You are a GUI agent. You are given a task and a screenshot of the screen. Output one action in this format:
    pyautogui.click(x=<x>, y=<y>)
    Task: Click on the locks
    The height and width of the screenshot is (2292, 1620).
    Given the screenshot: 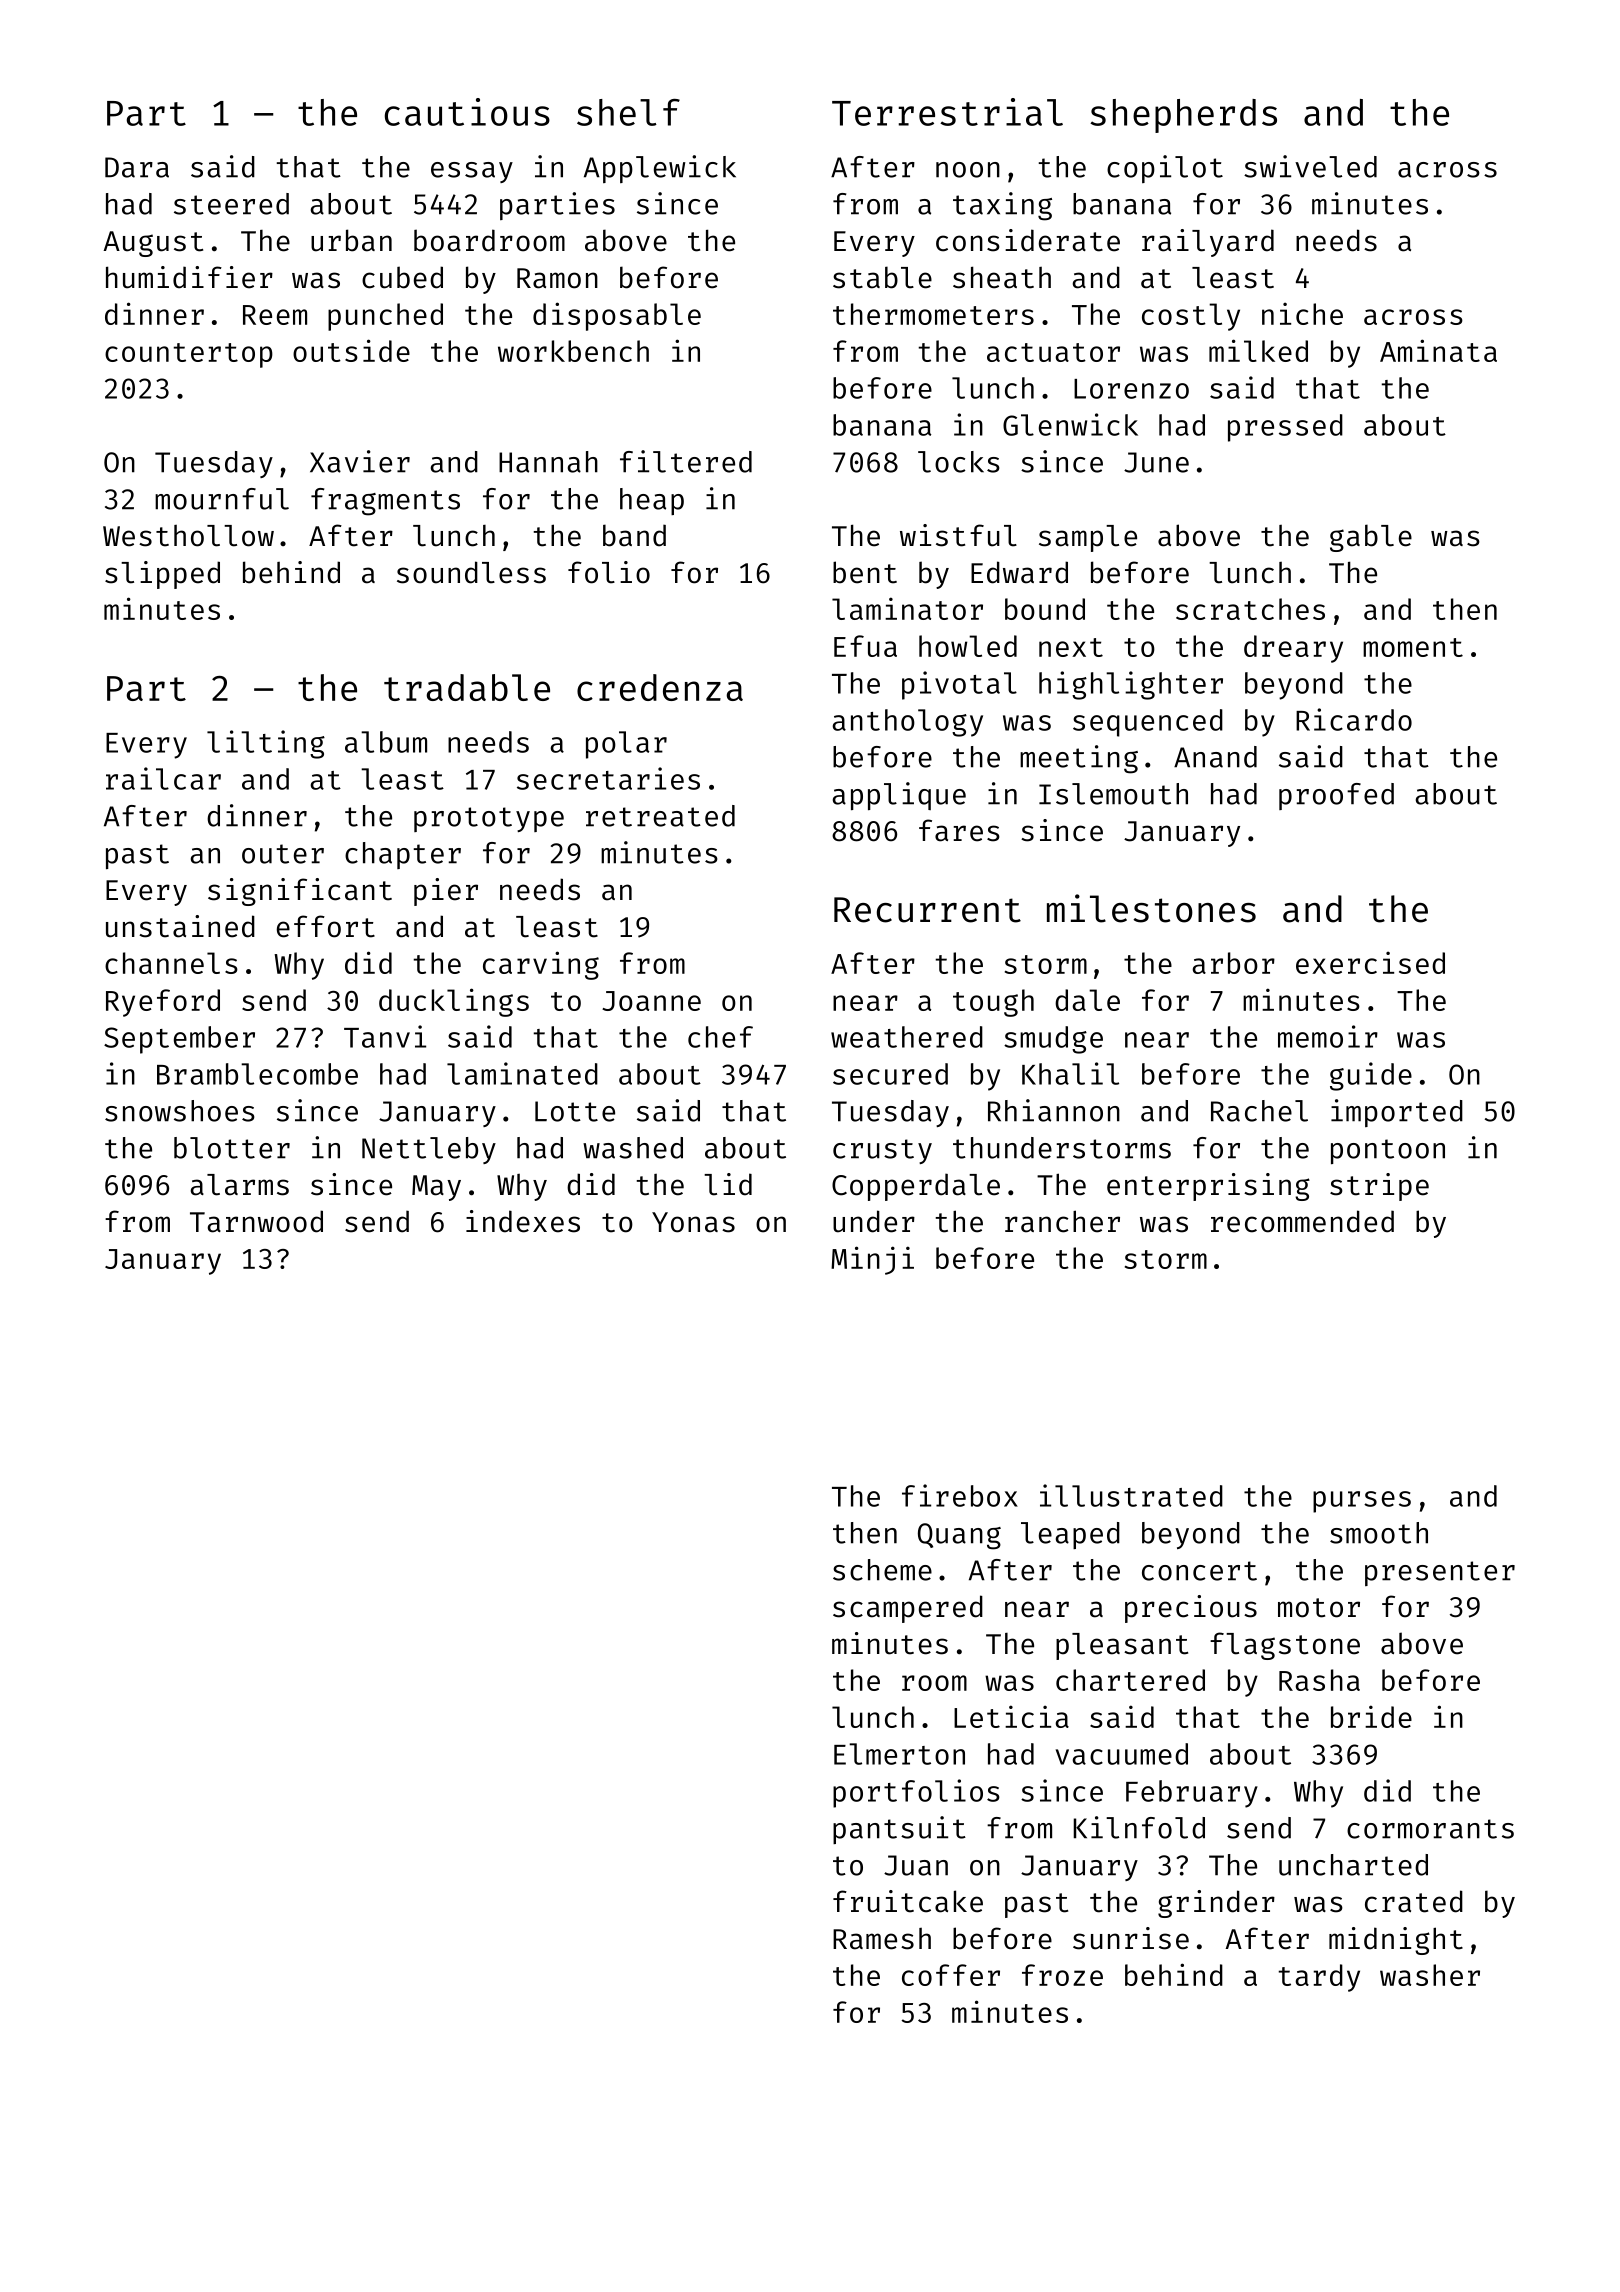 What is the action you would take?
    pyautogui.click(x=959, y=462)
